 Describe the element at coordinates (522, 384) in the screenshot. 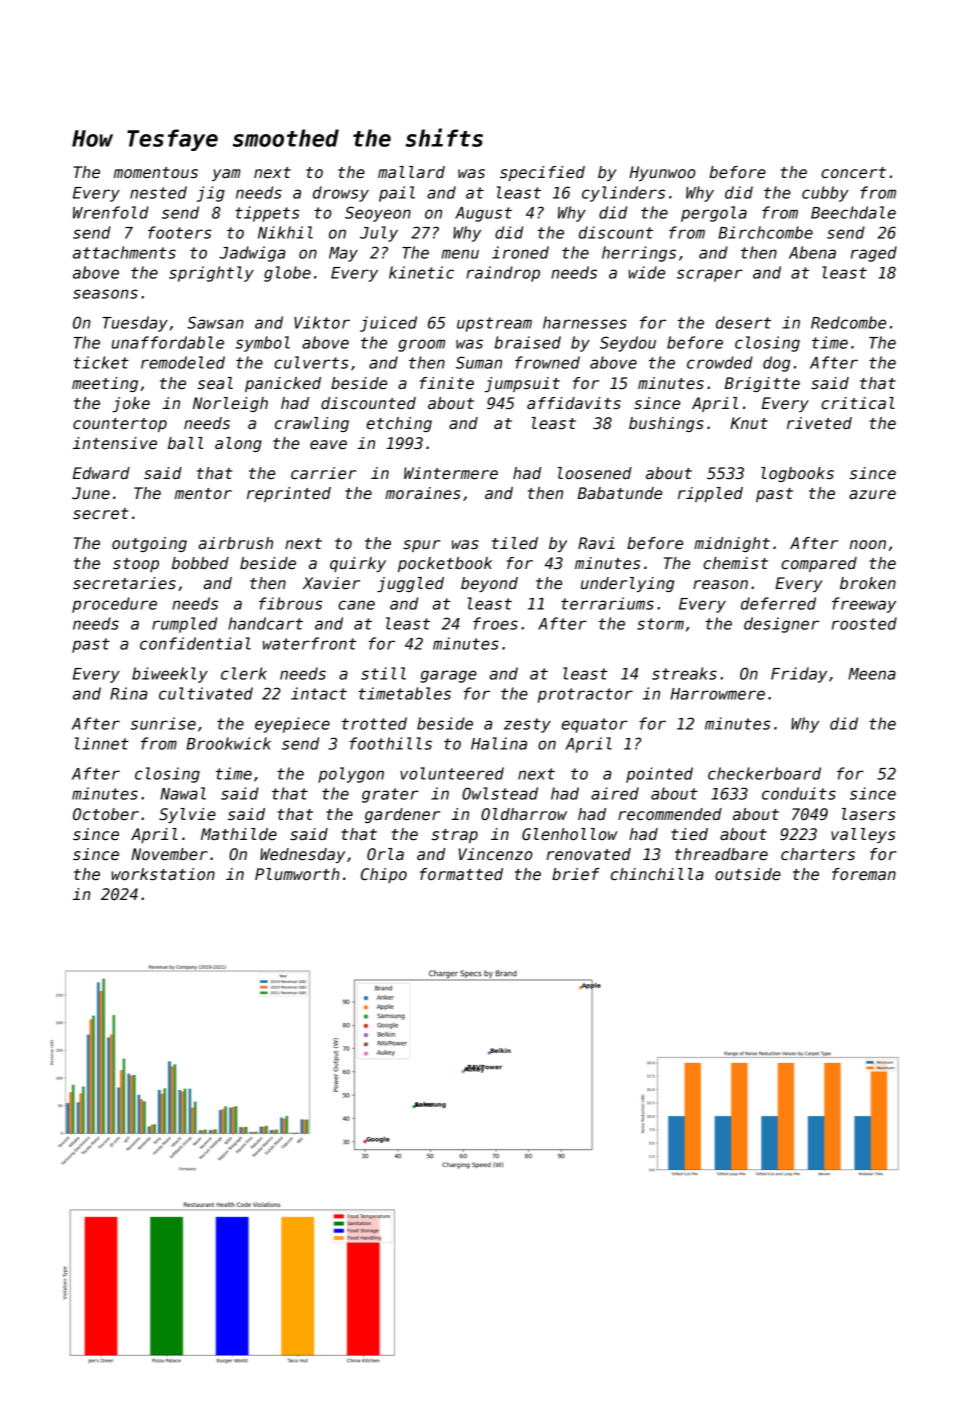

I see `jumpsuit` at that location.
